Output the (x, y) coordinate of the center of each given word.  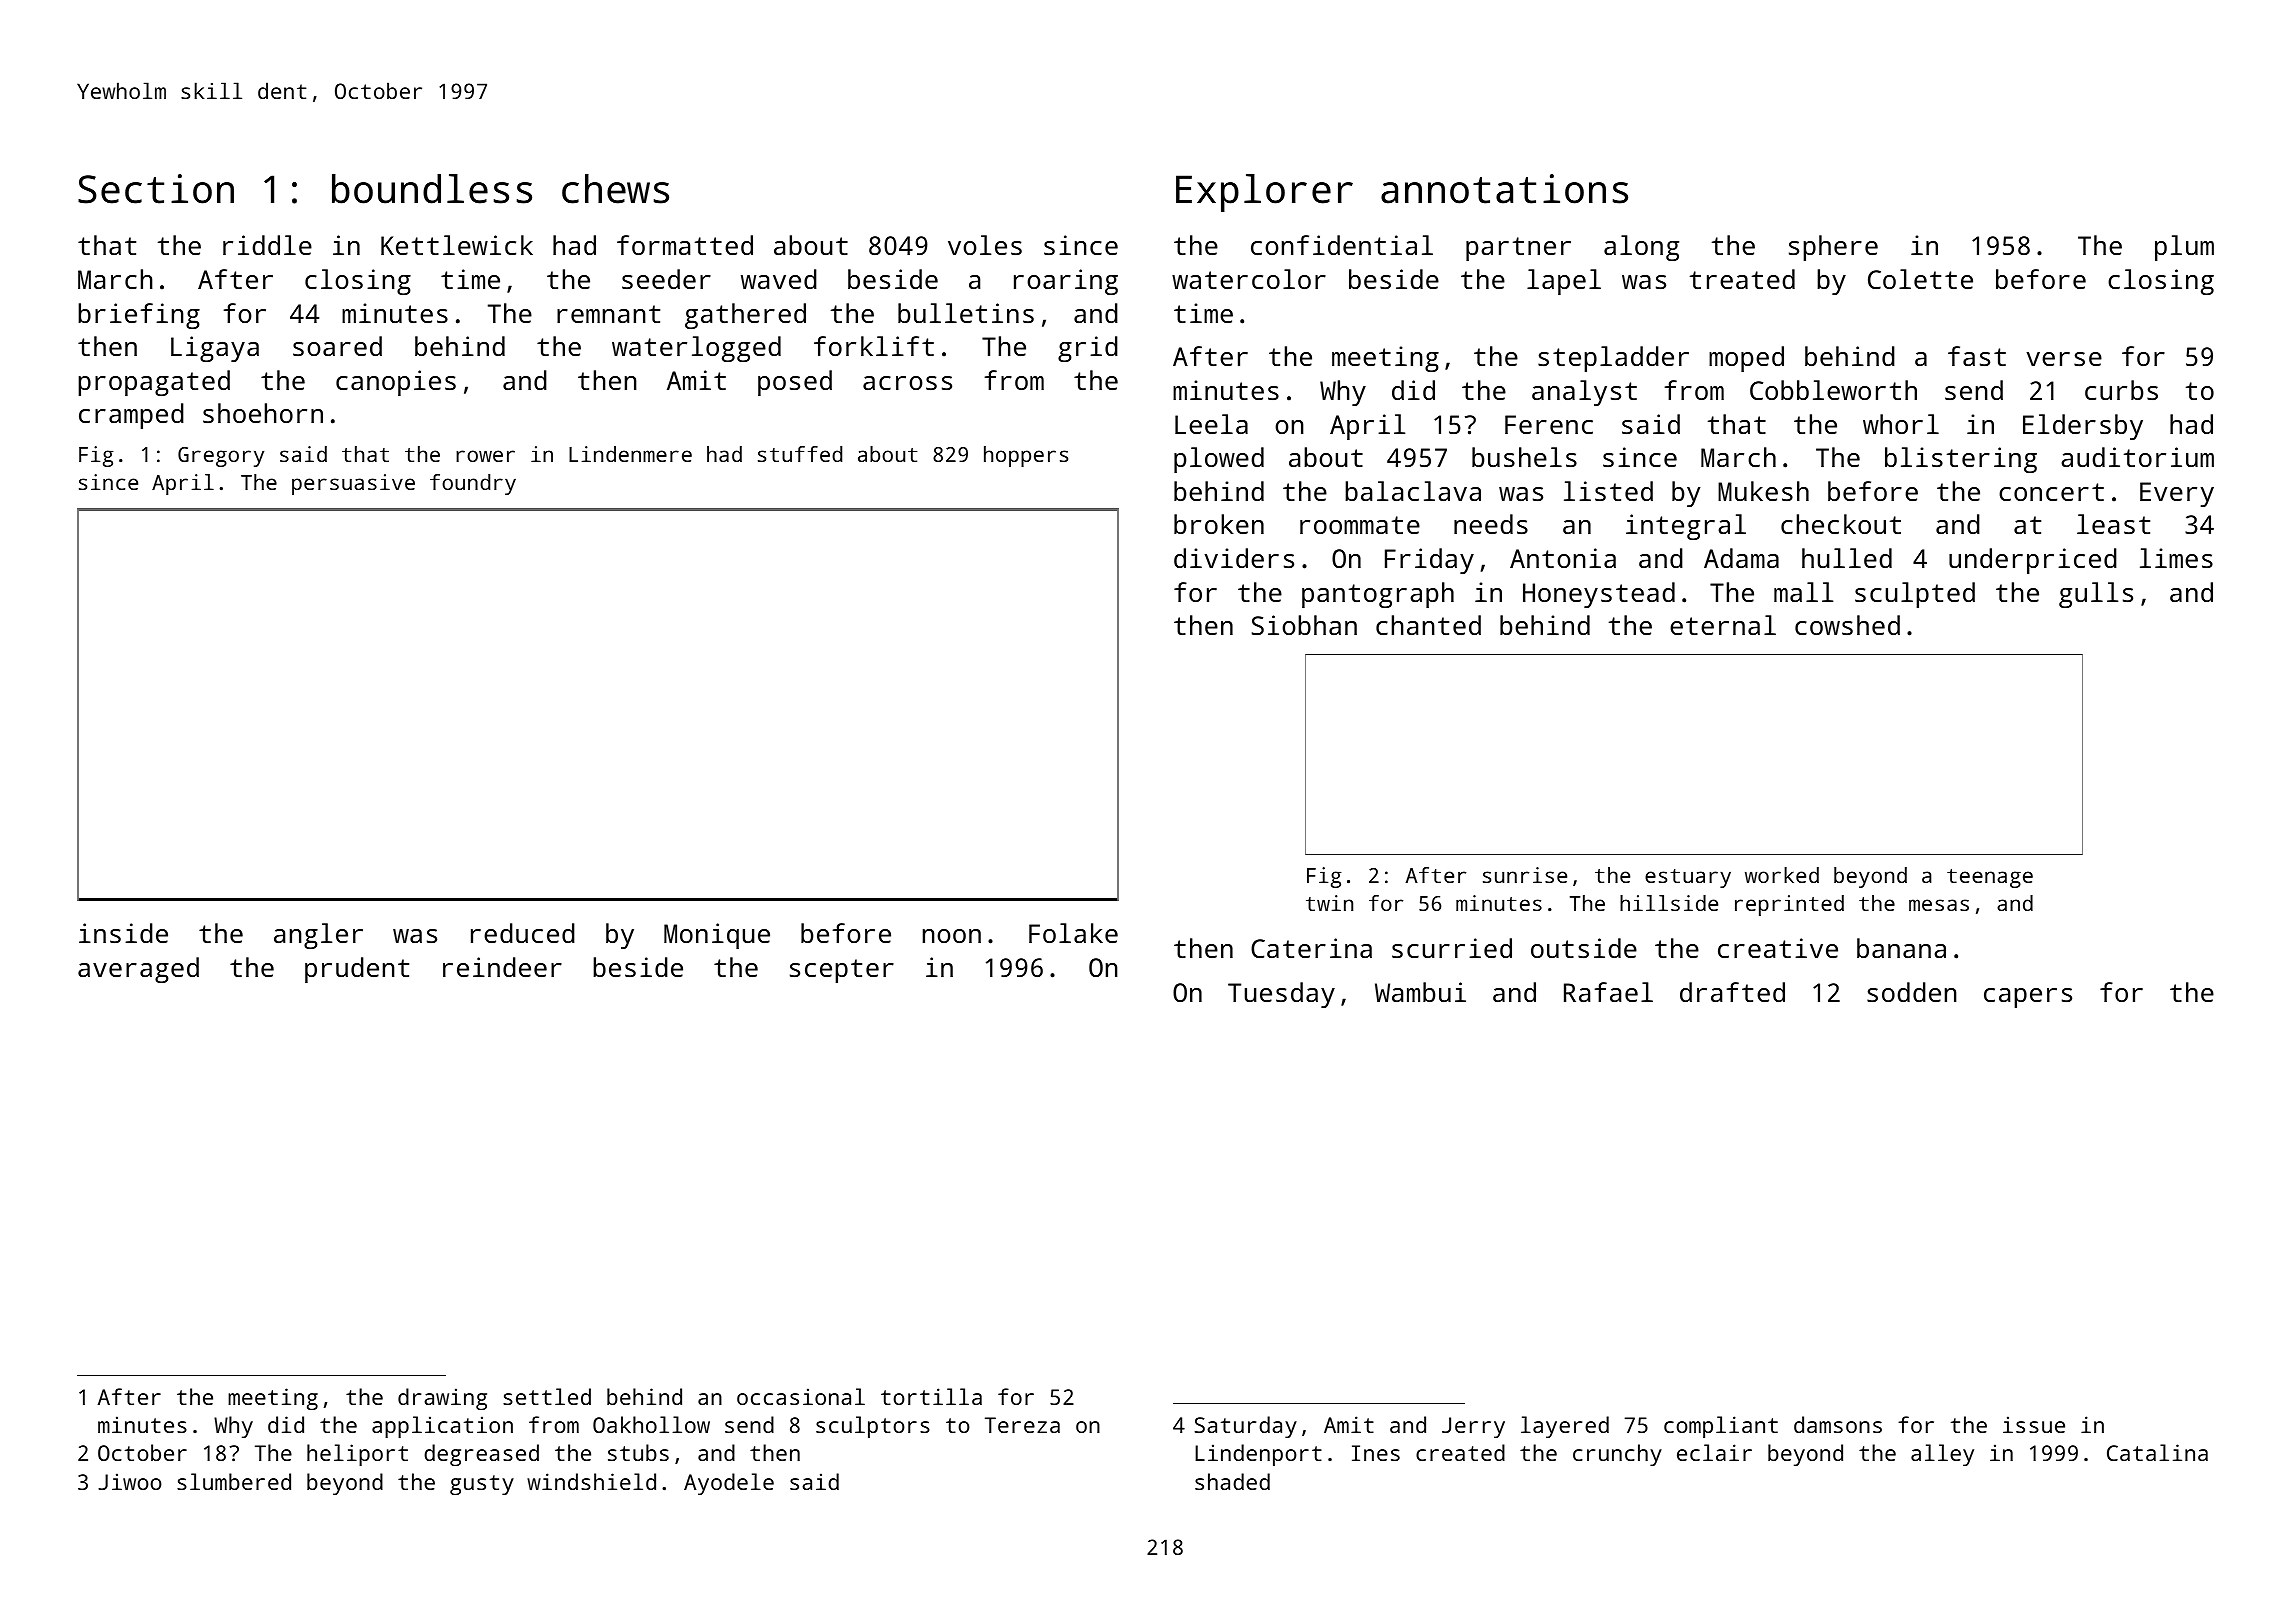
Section (156, 189)
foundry (473, 484)
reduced (523, 933)
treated (1742, 279)
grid (1088, 349)
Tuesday (1281, 995)
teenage (1990, 878)
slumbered (234, 1481)
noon (952, 936)
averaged (138, 970)
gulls (2096, 595)
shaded (1232, 1481)
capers (2028, 998)
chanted (1428, 625)
